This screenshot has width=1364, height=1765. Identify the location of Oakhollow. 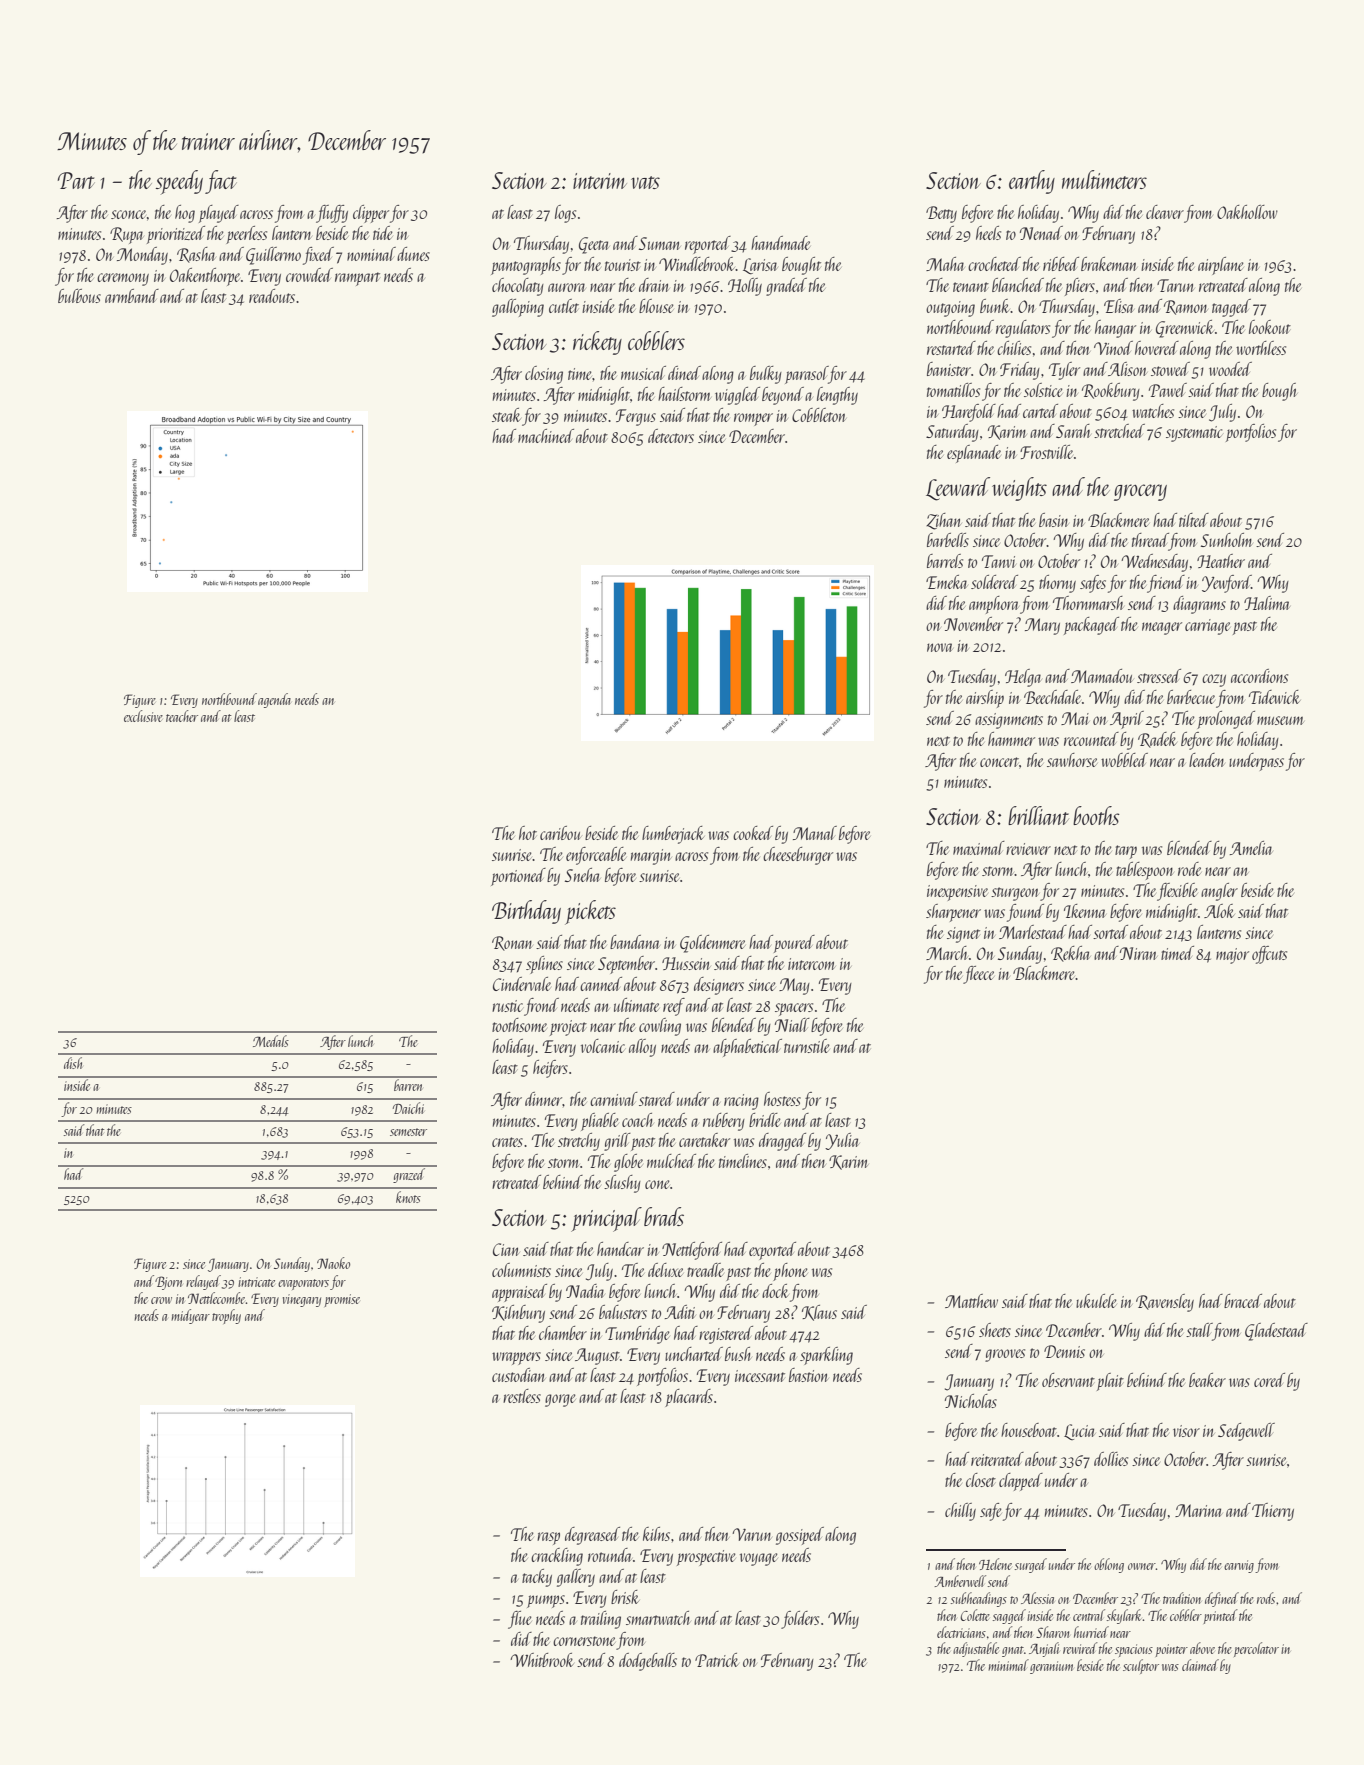
(1247, 212).
